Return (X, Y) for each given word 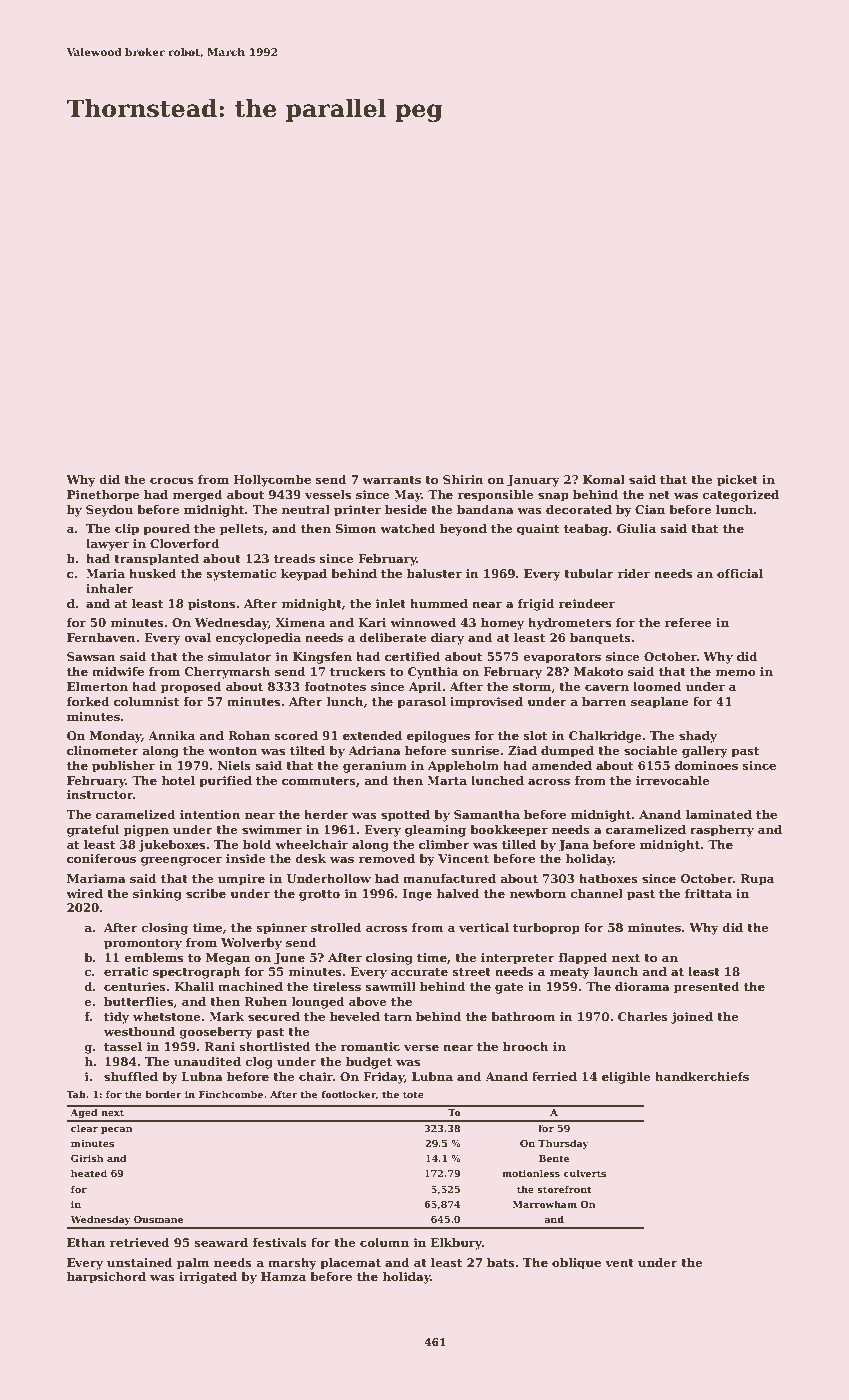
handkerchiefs (702, 1076)
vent (619, 1263)
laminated (719, 814)
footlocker (348, 1094)
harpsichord (106, 1278)
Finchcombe (231, 1094)
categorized (741, 496)
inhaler (110, 588)
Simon (356, 528)
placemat (350, 1264)
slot (536, 735)
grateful (93, 831)
